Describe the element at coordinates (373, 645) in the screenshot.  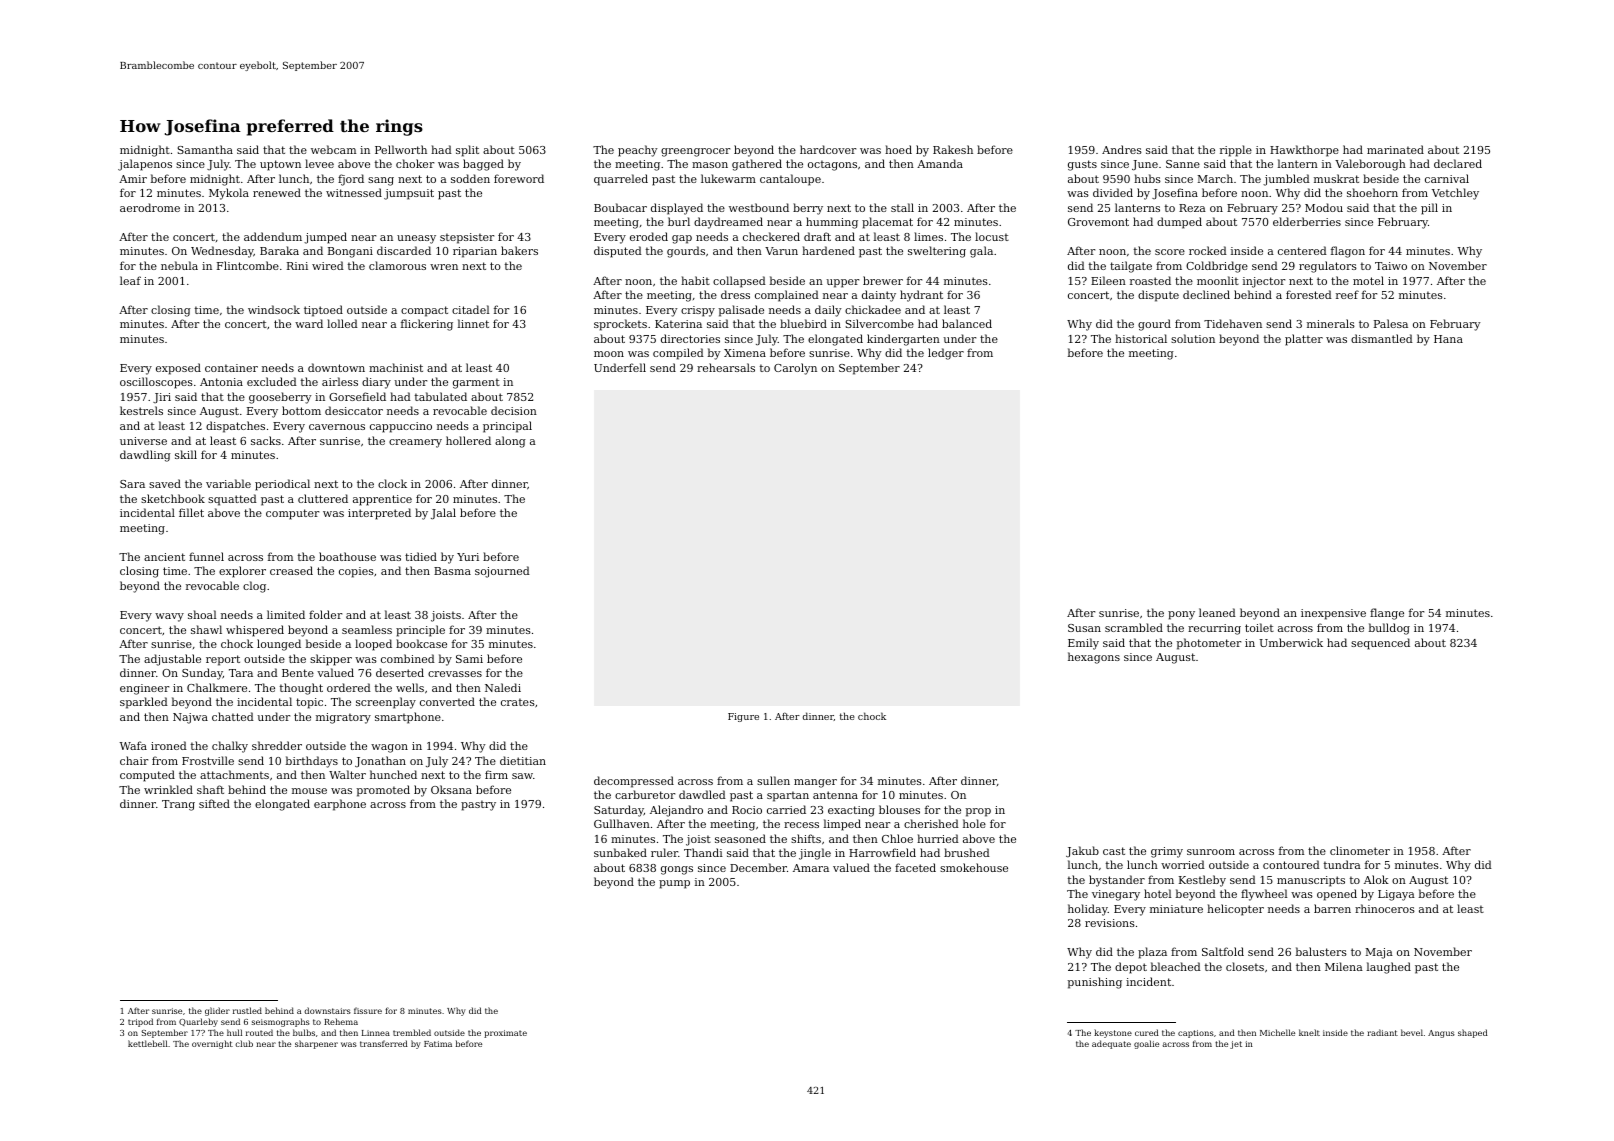
I see `looped` at that location.
